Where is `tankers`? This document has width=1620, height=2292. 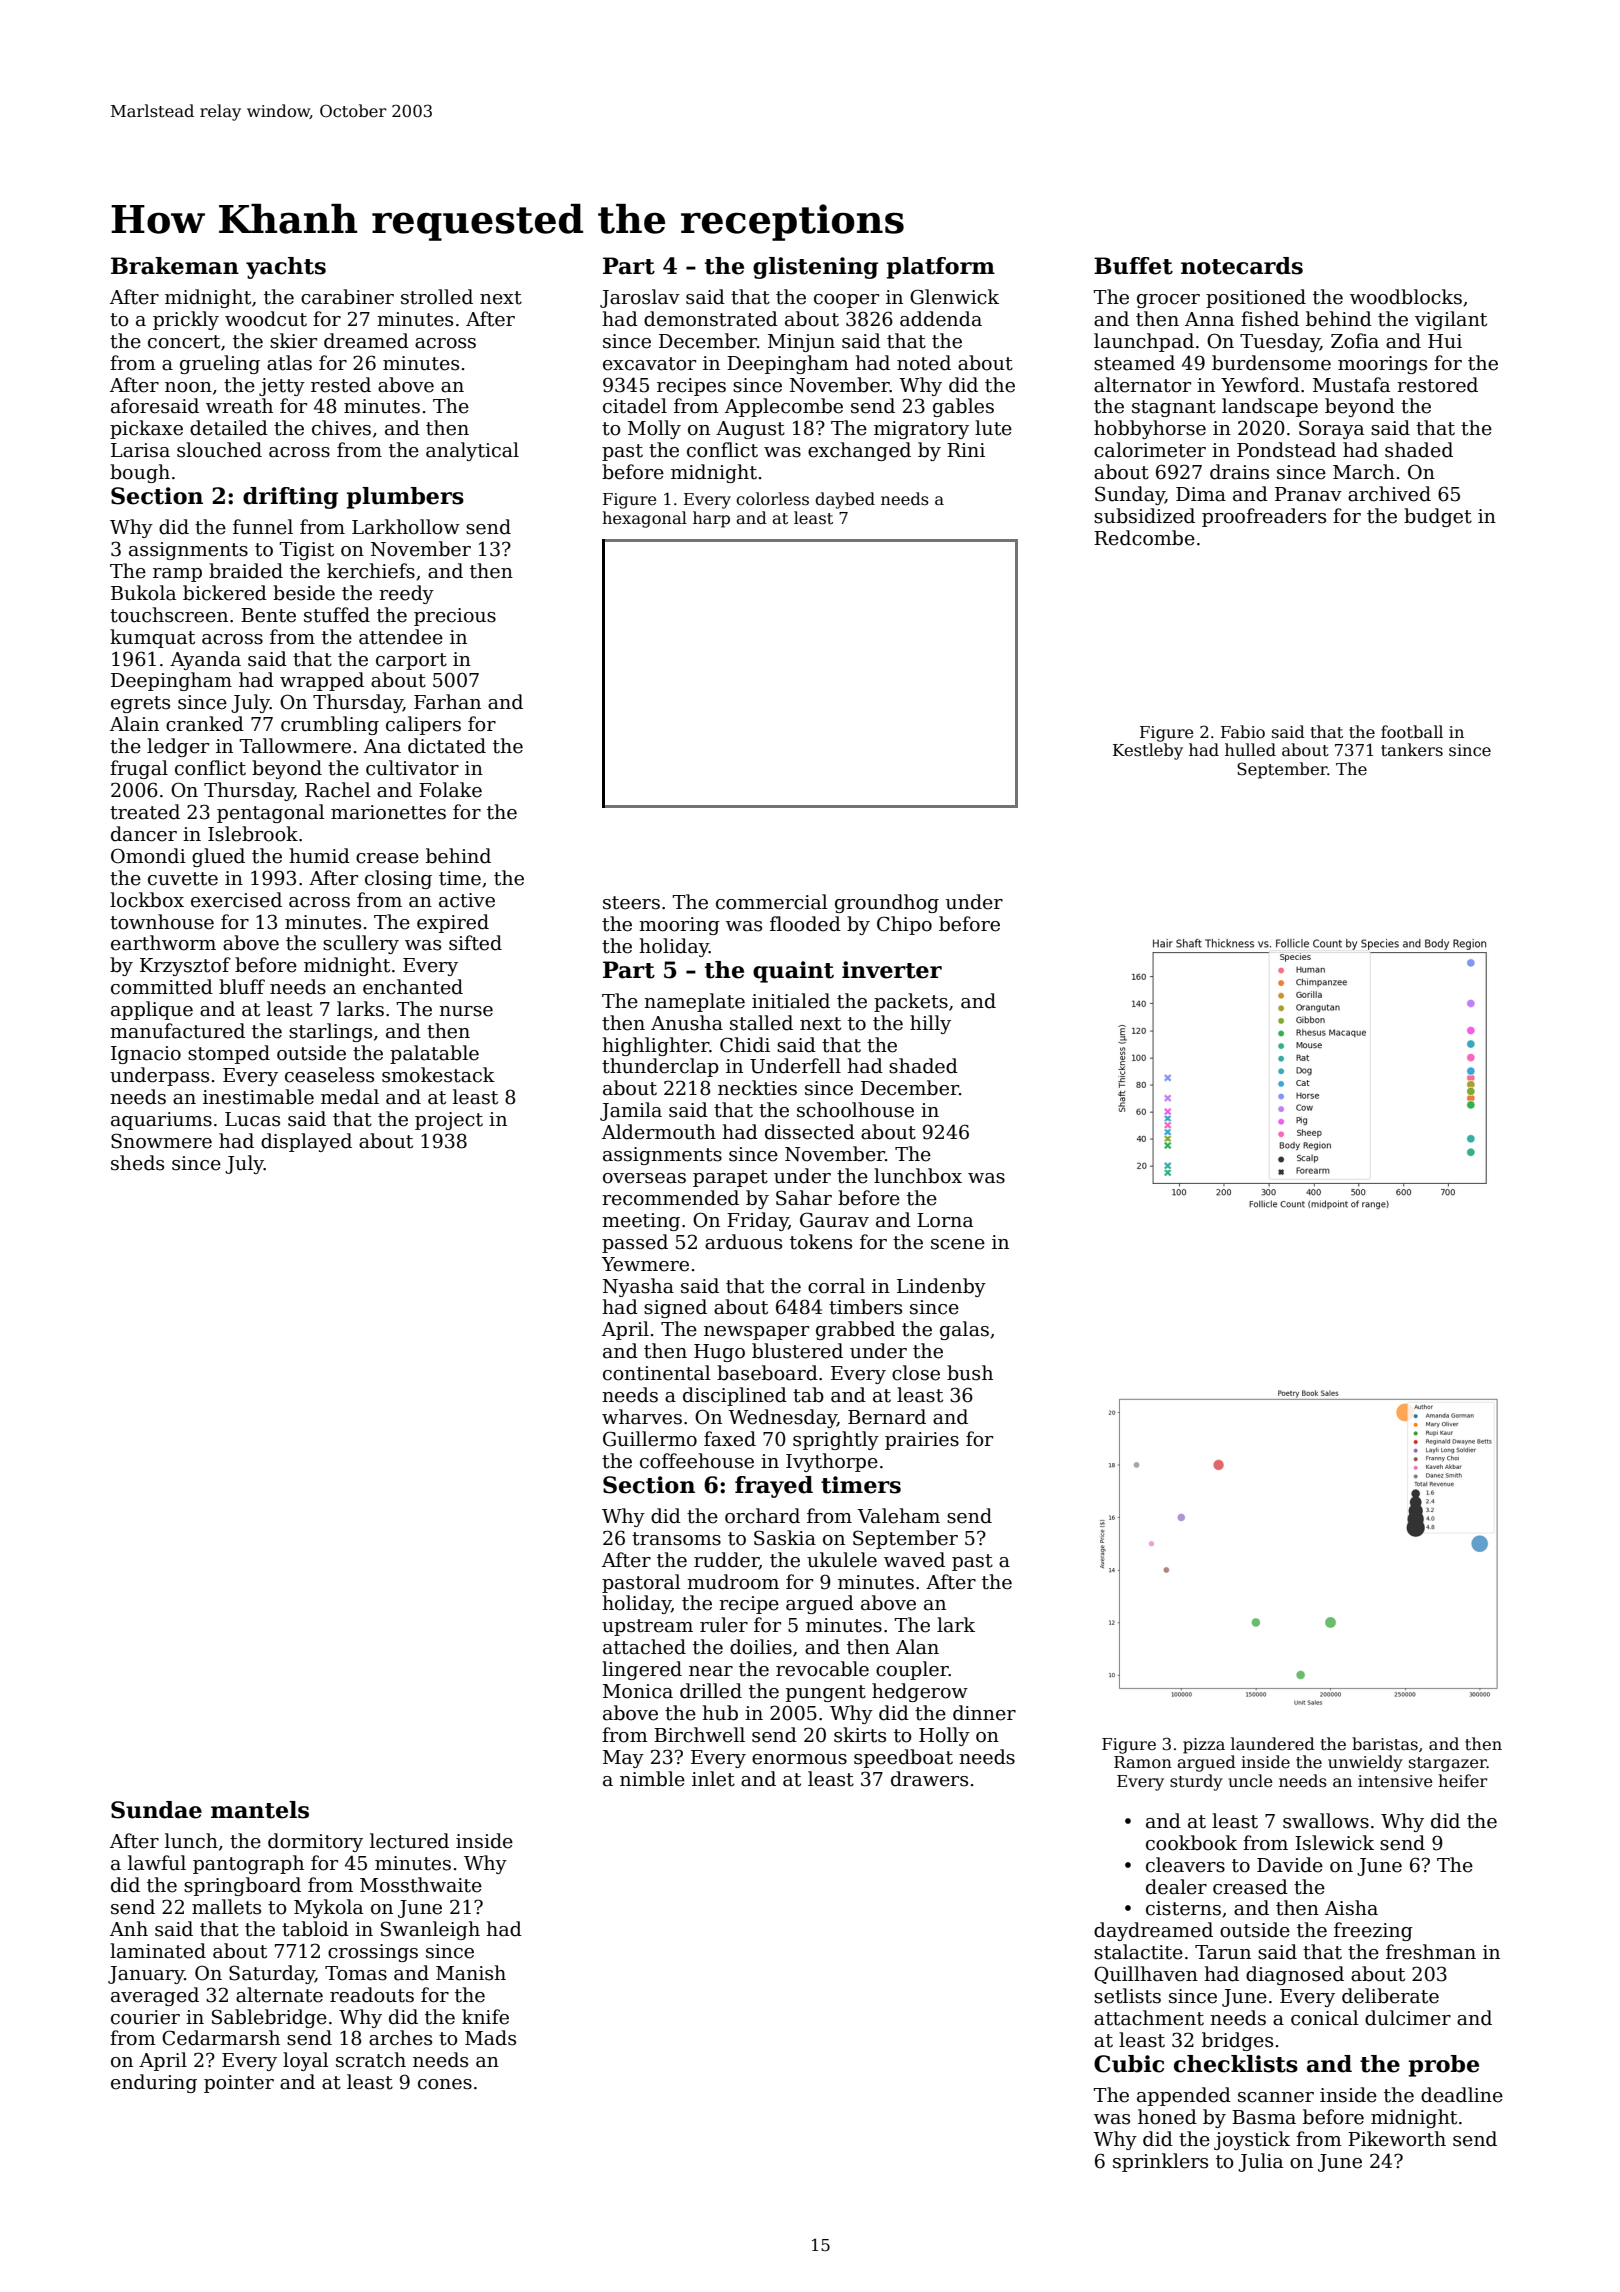
tankers is located at coordinates (1412, 750).
